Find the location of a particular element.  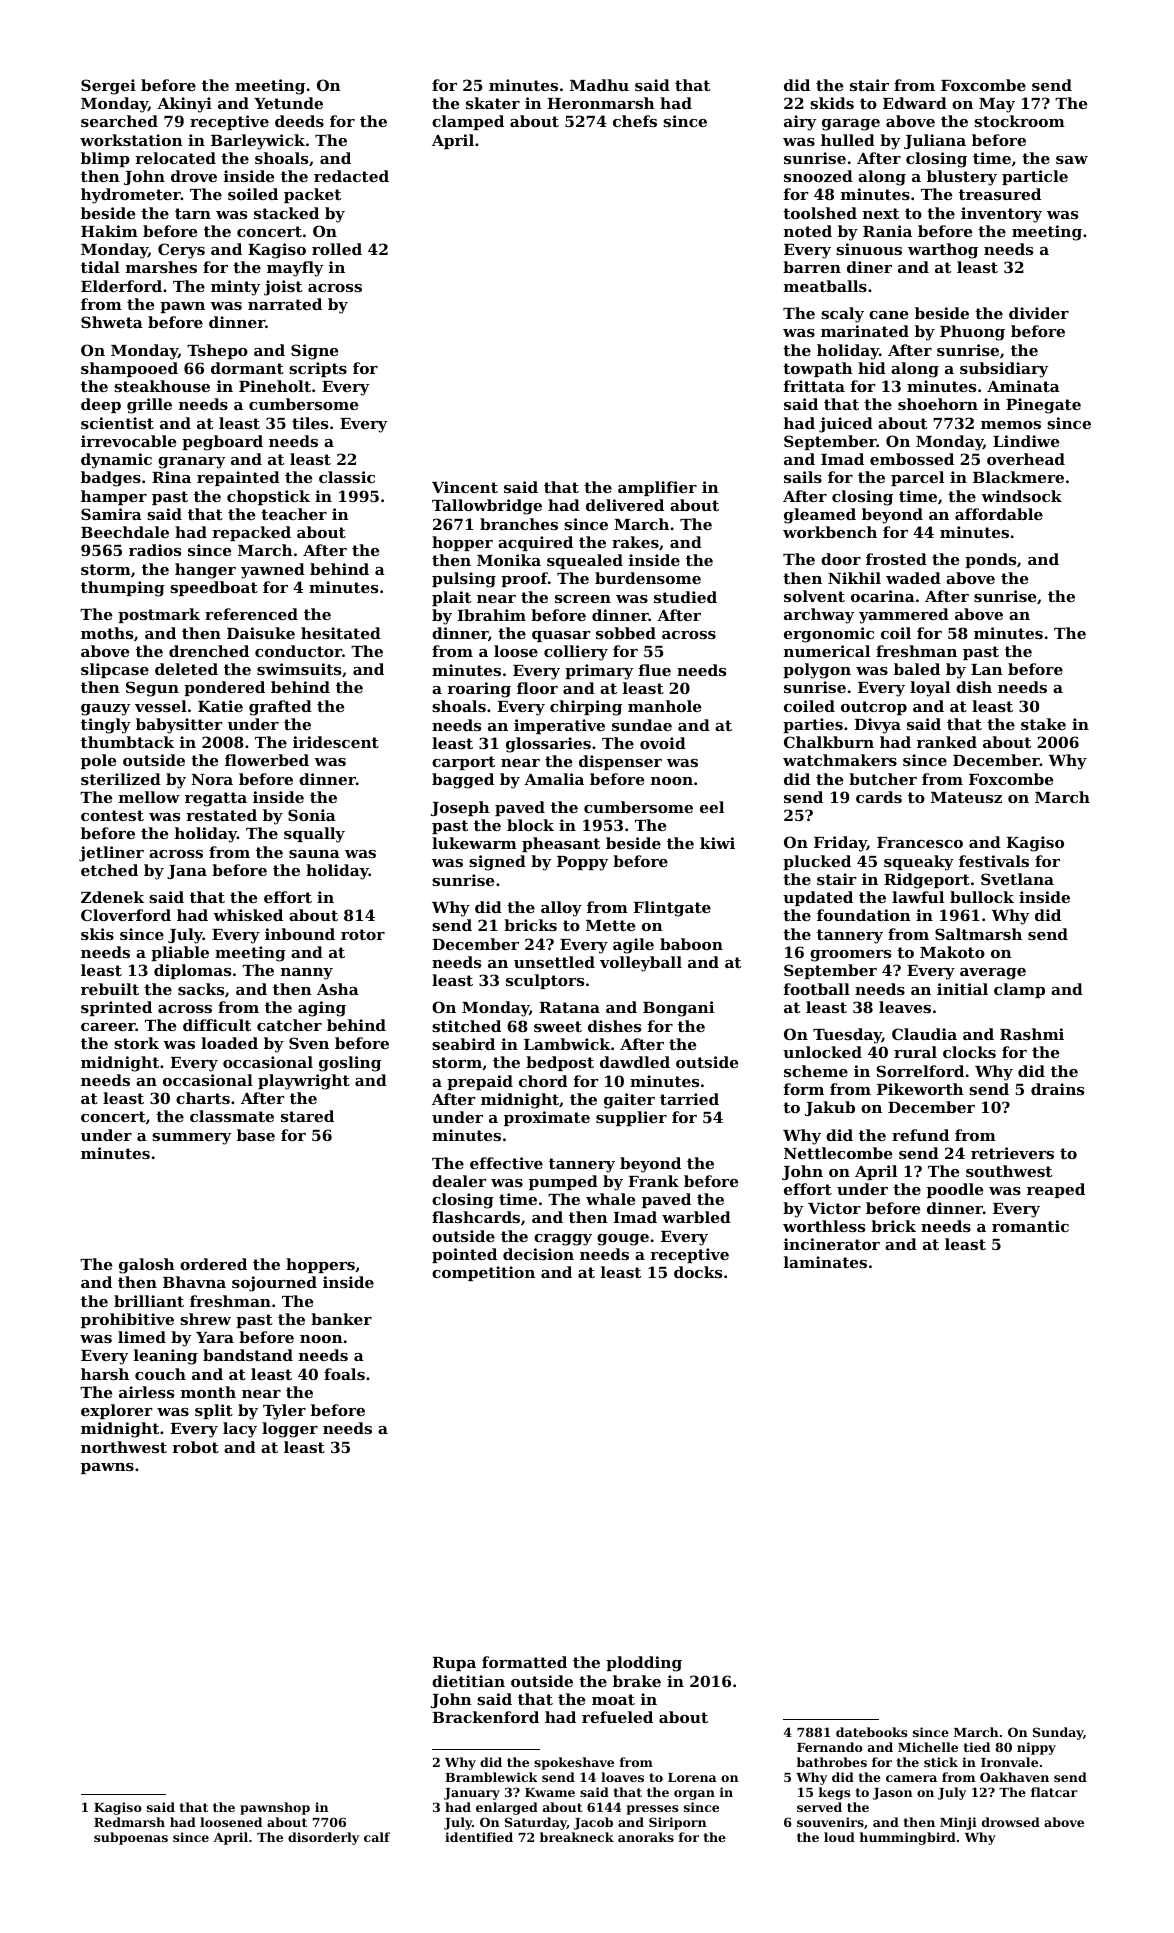

warthog is located at coordinates (943, 251).
